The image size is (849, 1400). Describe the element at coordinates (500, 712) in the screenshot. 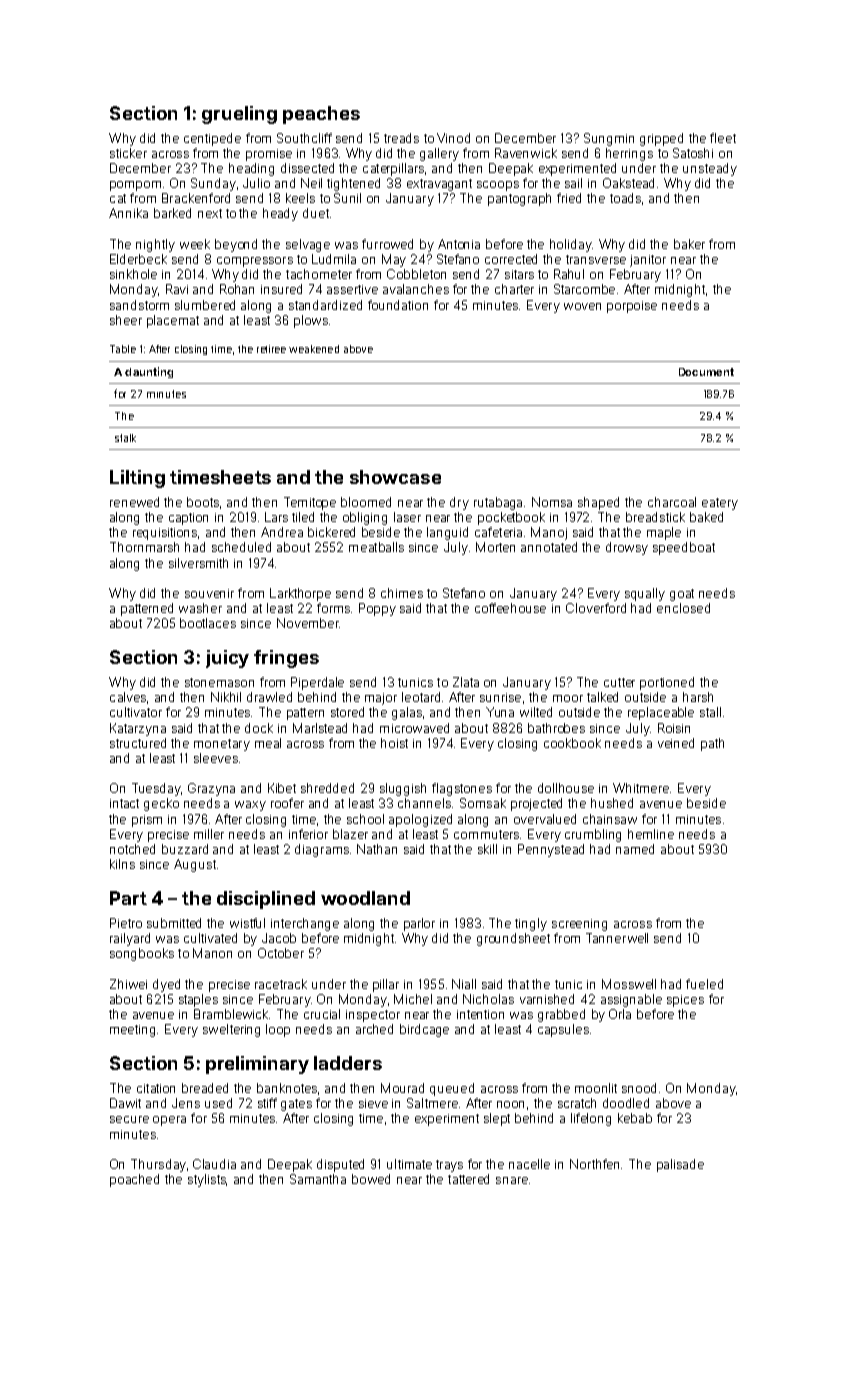

I see `Yuna` at that location.
